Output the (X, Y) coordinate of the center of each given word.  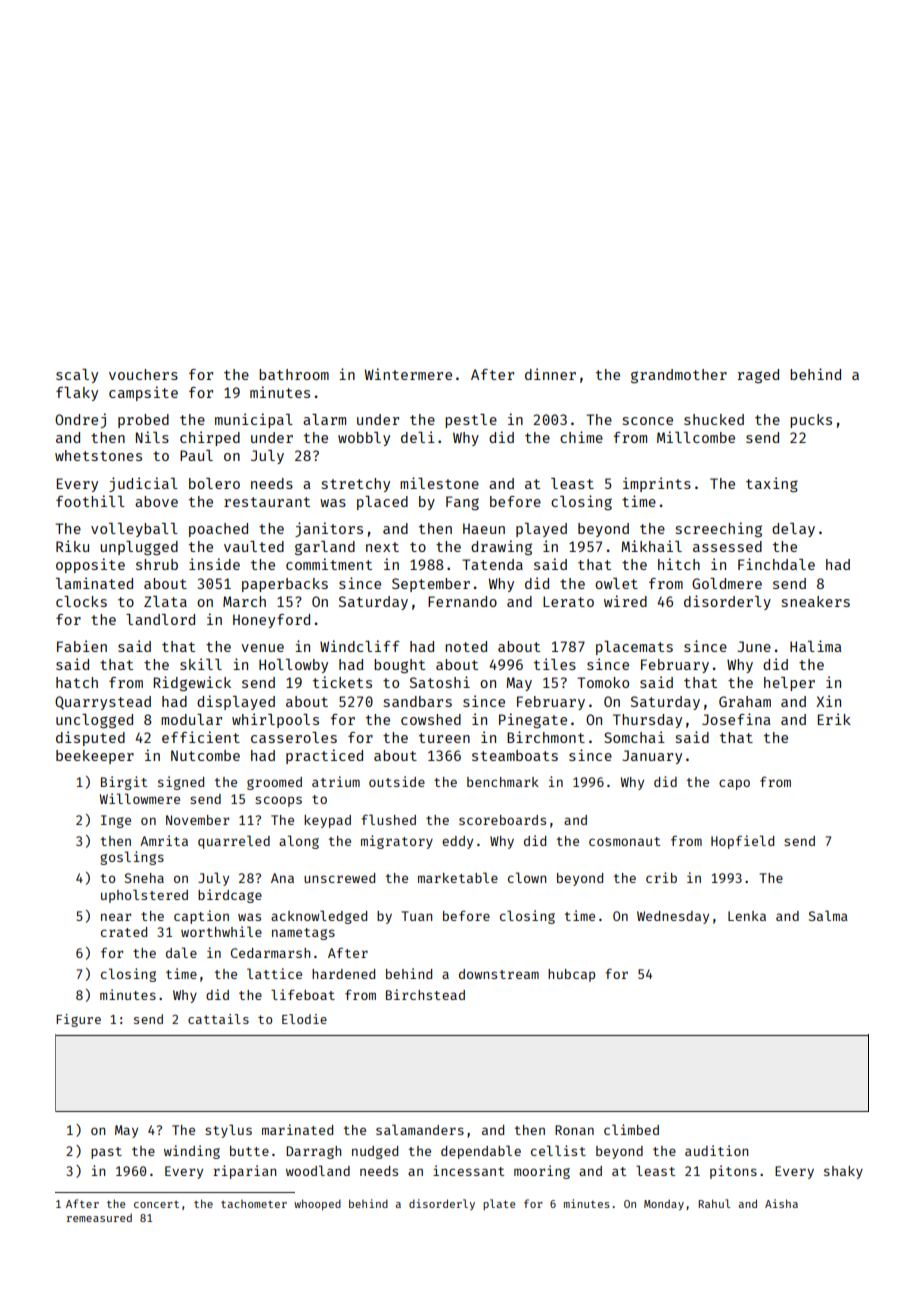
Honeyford (271, 621)
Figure (78, 1020)
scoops (278, 801)
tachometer (254, 1204)
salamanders (420, 1129)
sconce (648, 421)
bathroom (294, 374)
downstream (499, 974)
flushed (388, 819)
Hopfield (742, 842)
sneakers (816, 601)
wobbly (364, 439)
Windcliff (360, 646)
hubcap (571, 975)
